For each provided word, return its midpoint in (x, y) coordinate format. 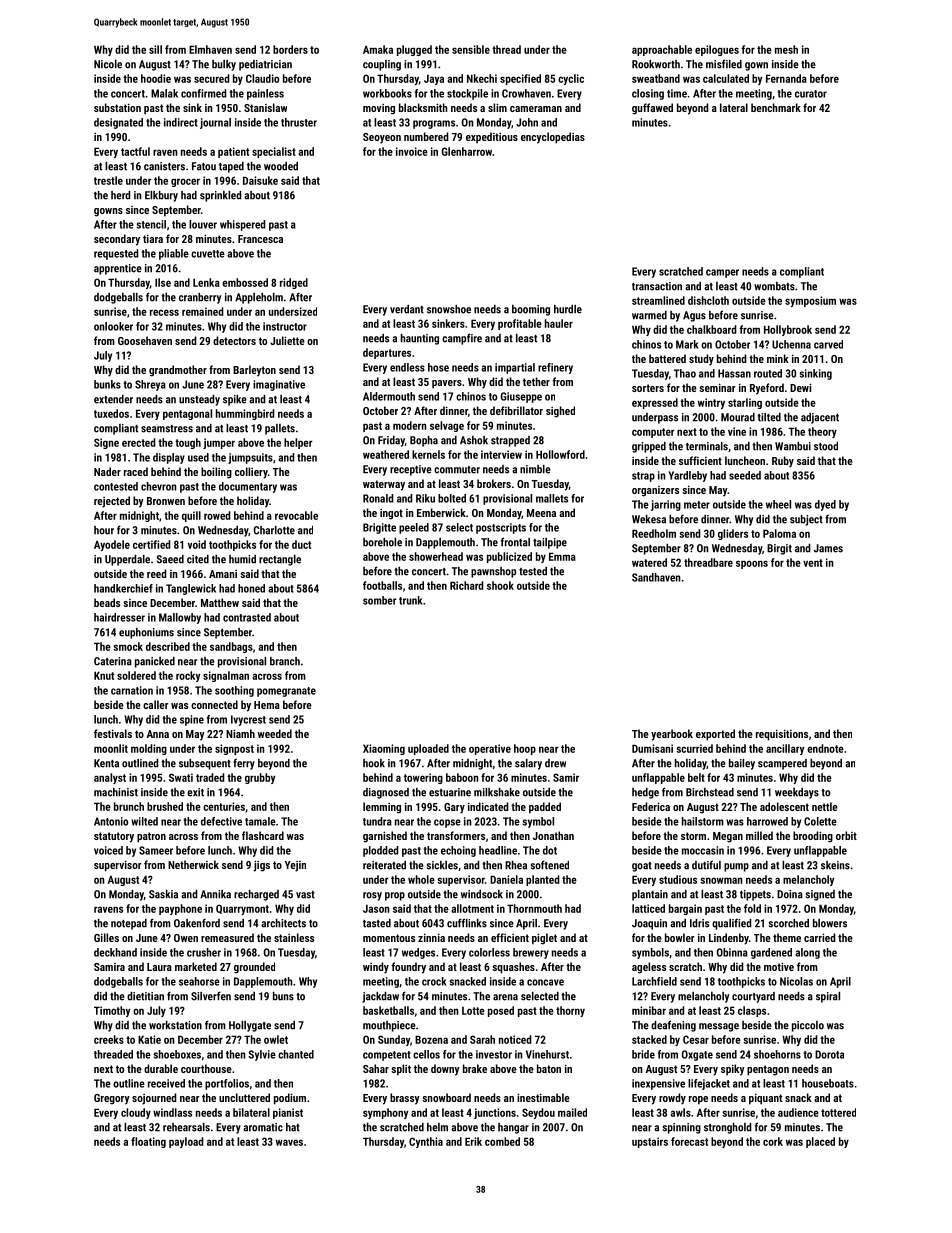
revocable (296, 515)
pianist (288, 1113)
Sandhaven (656, 577)
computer (653, 433)
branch (285, 661)
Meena (541, 513)
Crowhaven (526, 93)
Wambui (793, 446)
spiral (828, 997)
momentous (389, 938)
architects (283, 923)
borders (290, 49)
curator (811, 94)
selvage (447, 426)
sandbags (231, 647)
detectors (234, 340)
